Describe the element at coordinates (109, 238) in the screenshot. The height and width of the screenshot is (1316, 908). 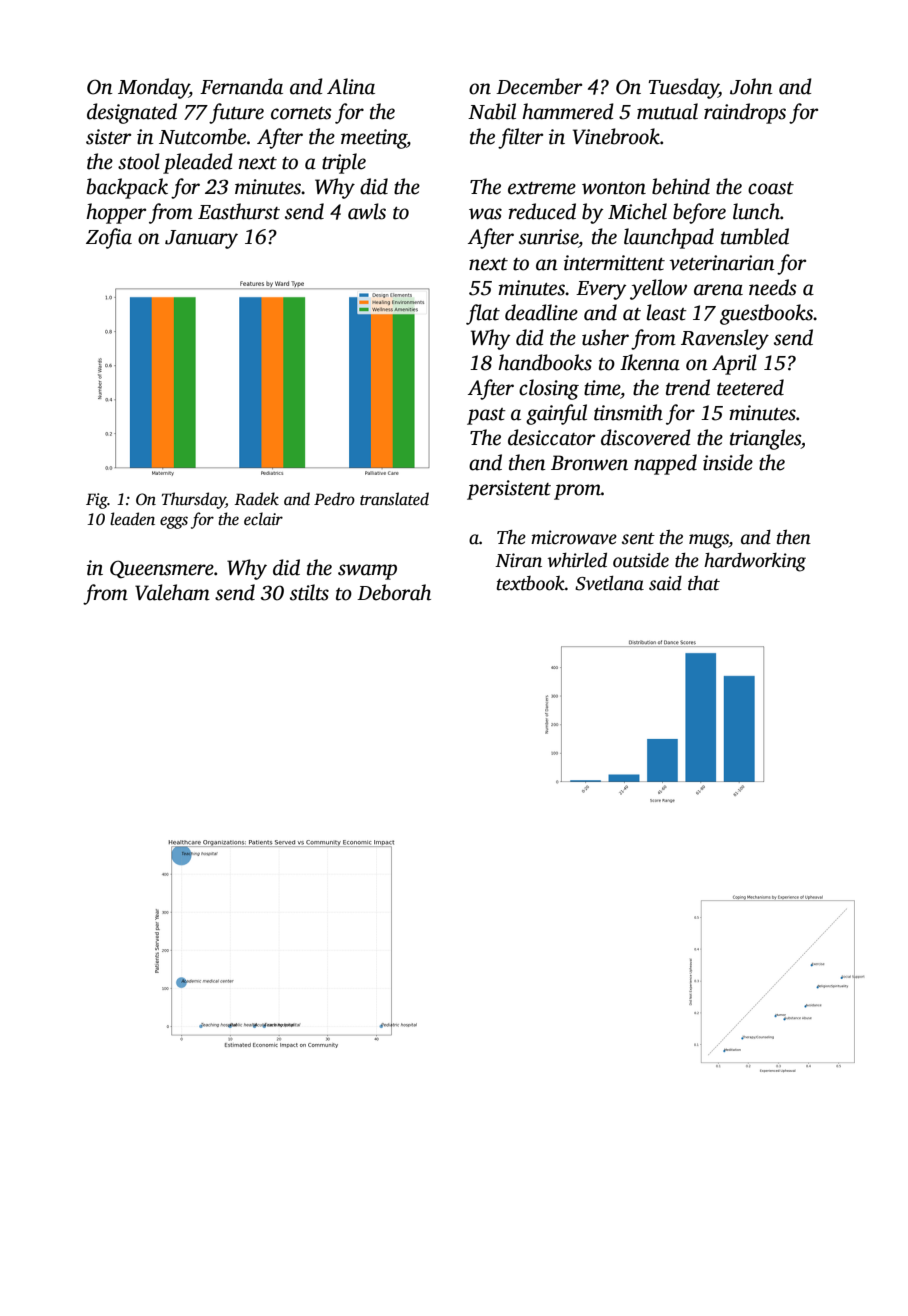
I see `Zofia` at that location.
